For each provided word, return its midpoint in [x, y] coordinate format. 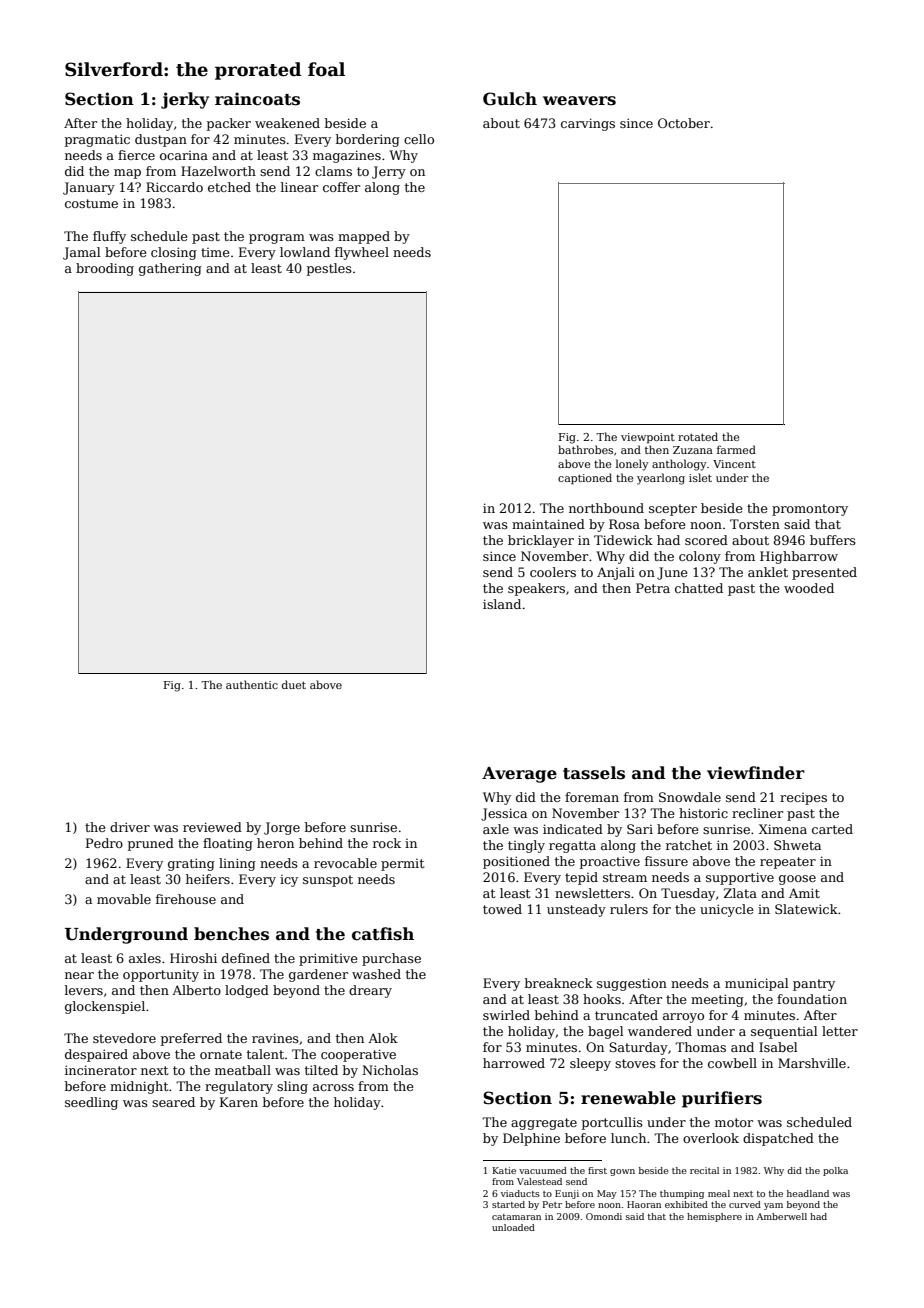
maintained [548, 524]
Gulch [510, 99]
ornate [221, 1054]
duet [294, 684]
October [684, 123]
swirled [506, 1015]
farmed [736, 449]
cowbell [732, 1063]
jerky [185, 100]
